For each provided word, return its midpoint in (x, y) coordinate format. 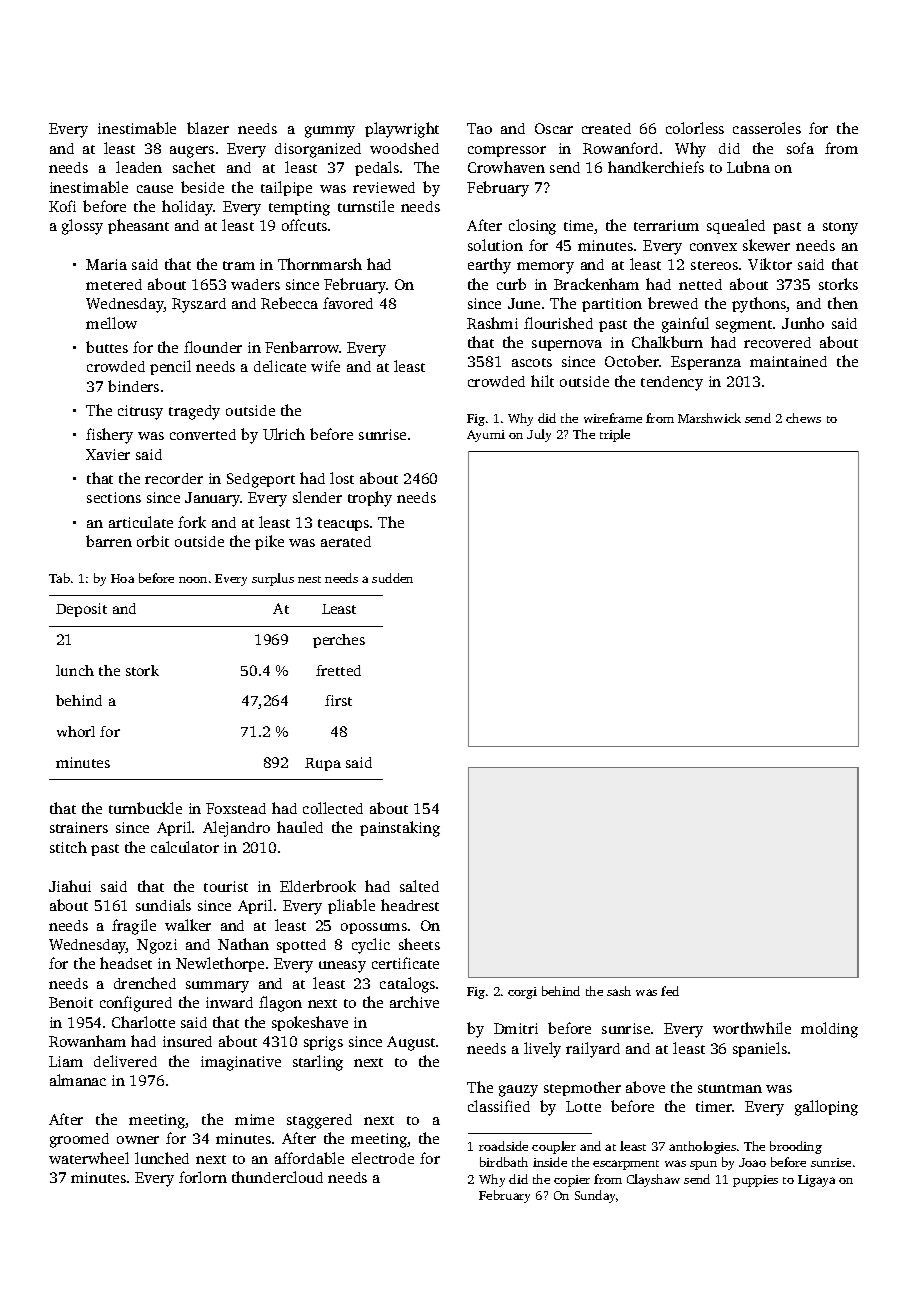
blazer (208, 128)
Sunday (595, 1196)
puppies (755, 1181)
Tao (479, 128)
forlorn (203, 1177)
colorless (695, 128)
